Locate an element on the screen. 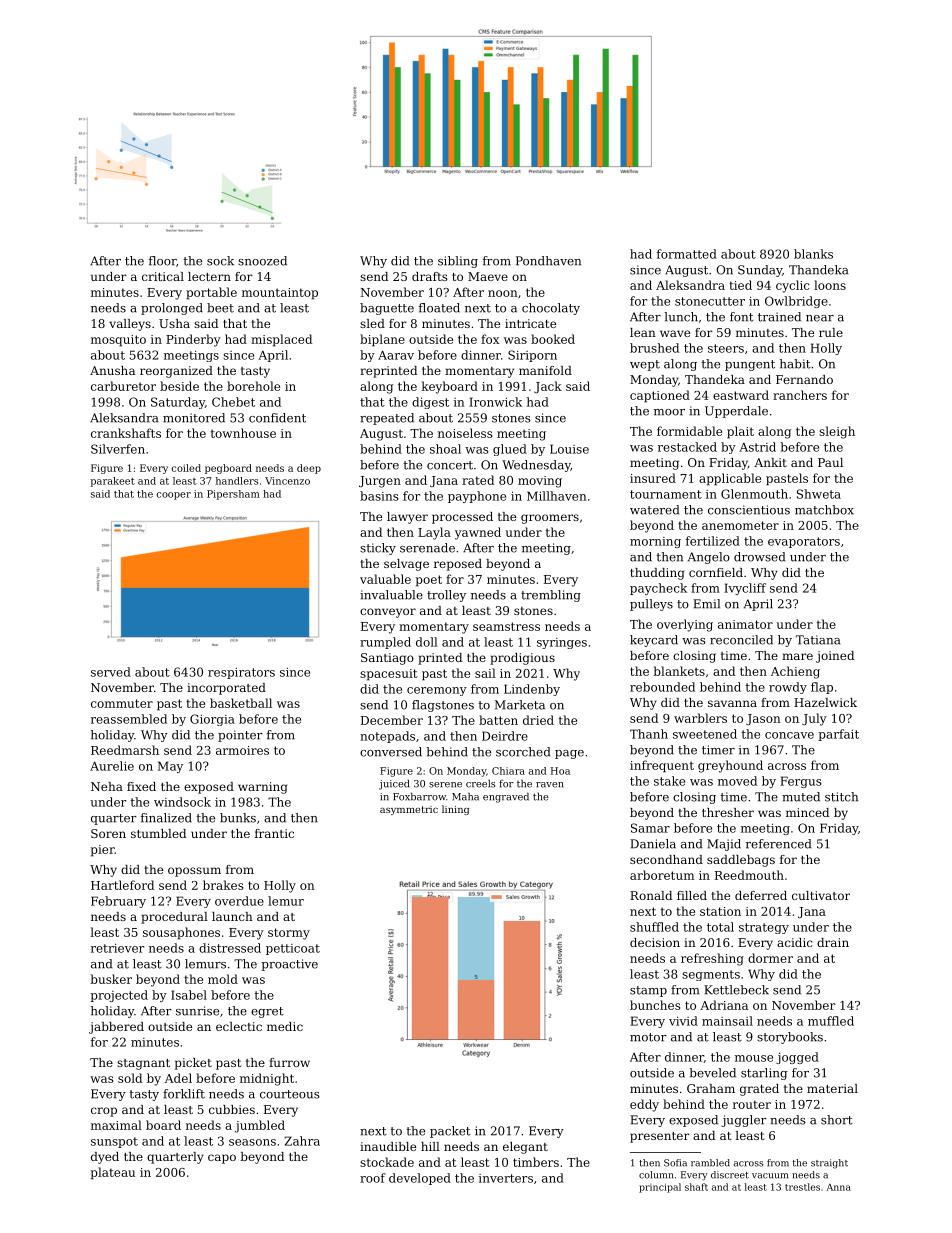 This screenshot has width=952, height=1233. rule is located at coordinates (831, 332).
